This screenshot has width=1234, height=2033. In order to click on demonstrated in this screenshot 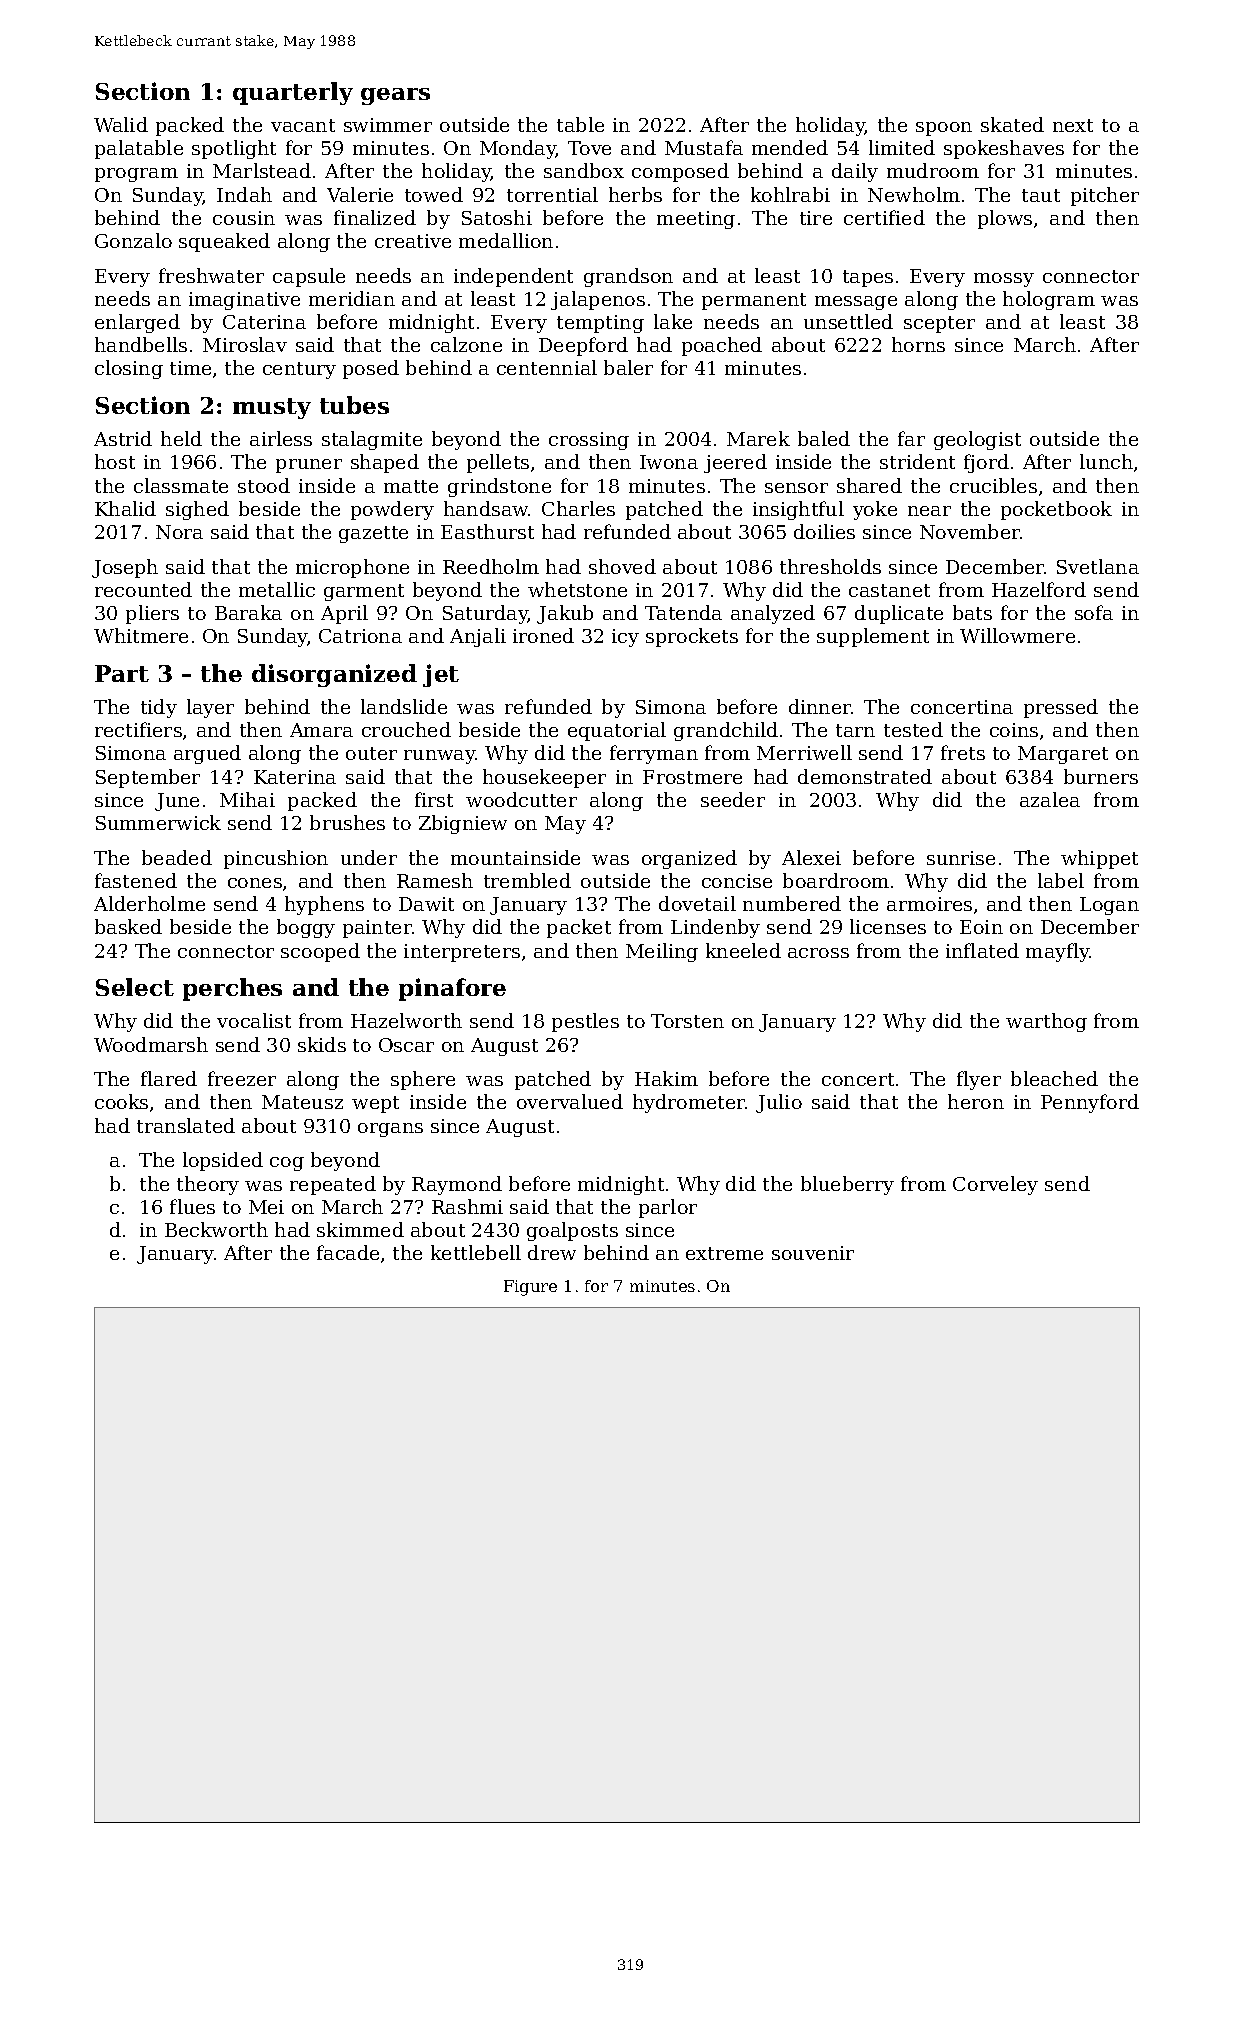, I will do `click(865, 776)`.
